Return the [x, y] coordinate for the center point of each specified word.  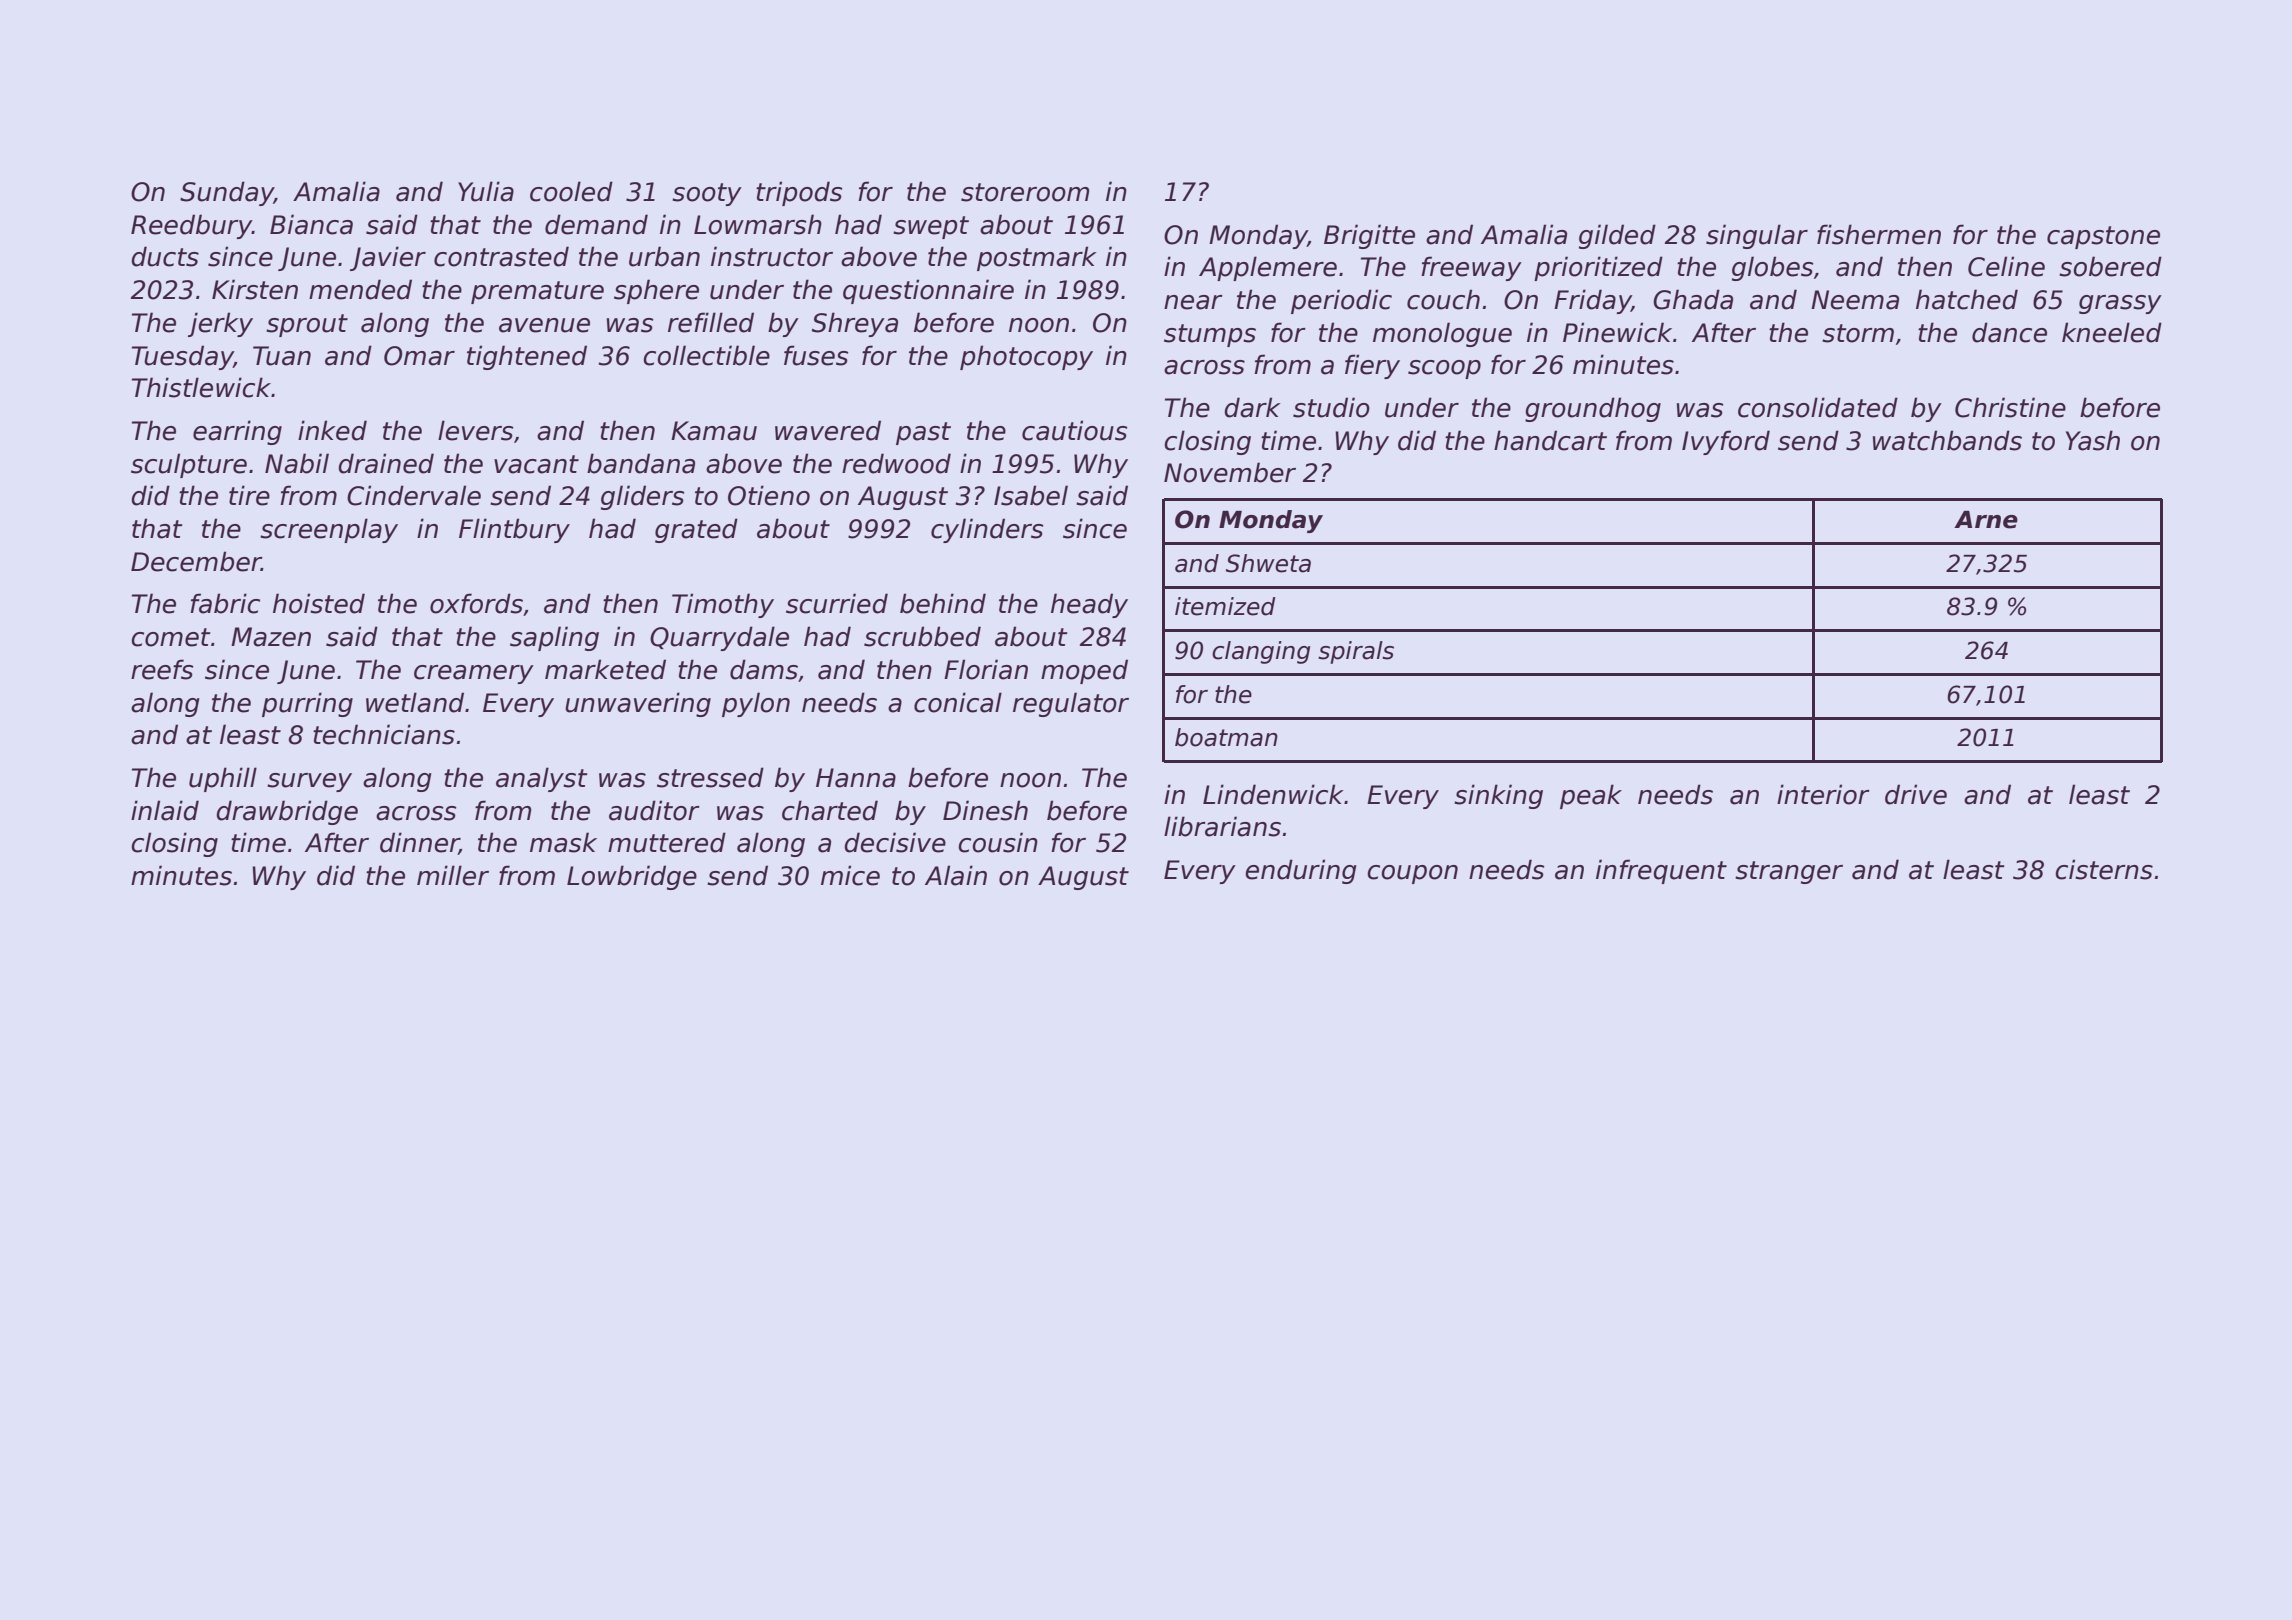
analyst [542, 779]
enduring [1301, 871]
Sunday [227, 193]
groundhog [1593, 409]
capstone [2103, 237]
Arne [1986, 520]
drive [1916, 794]
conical [958, 702]
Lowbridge [632, 877]
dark [1252, 407]
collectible [706, 355]
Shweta [1268, 563]
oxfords [476, 603]
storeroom [1025, 192]
